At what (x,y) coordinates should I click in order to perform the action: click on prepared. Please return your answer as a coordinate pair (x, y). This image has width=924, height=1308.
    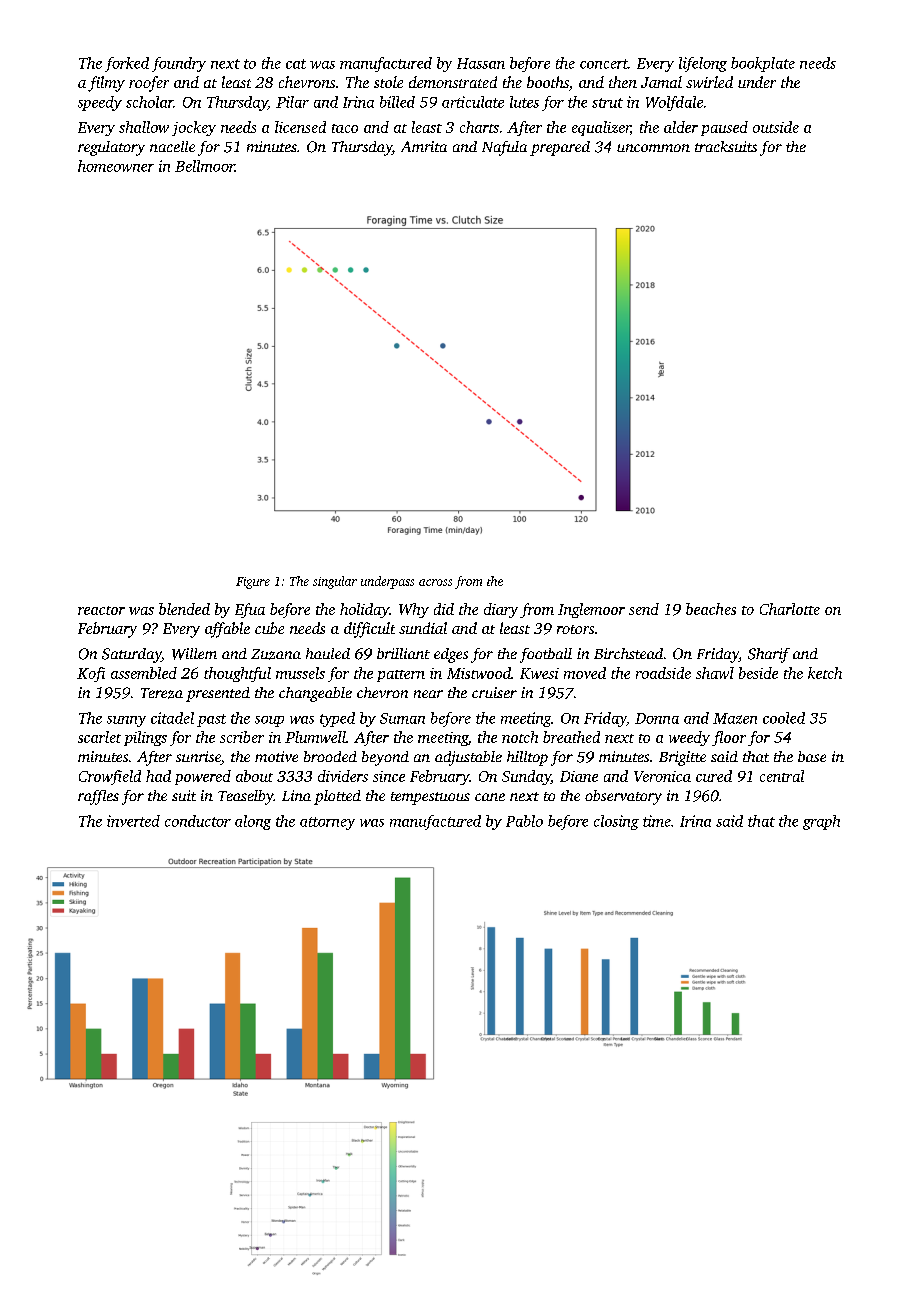
    Looking at the image, I should click on (560, 148).
